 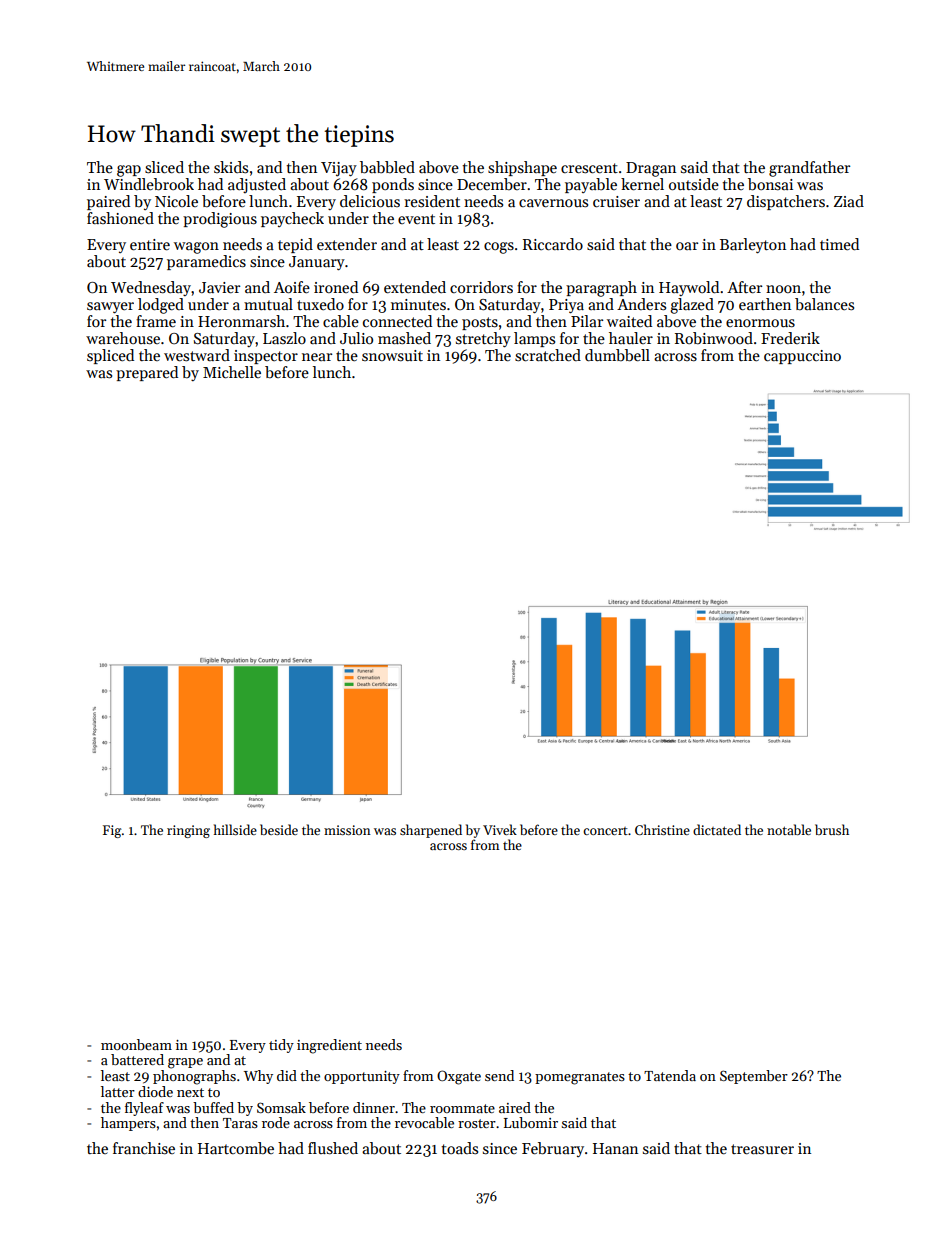 I want to click on paycheck, so click(x=292, y=219).
